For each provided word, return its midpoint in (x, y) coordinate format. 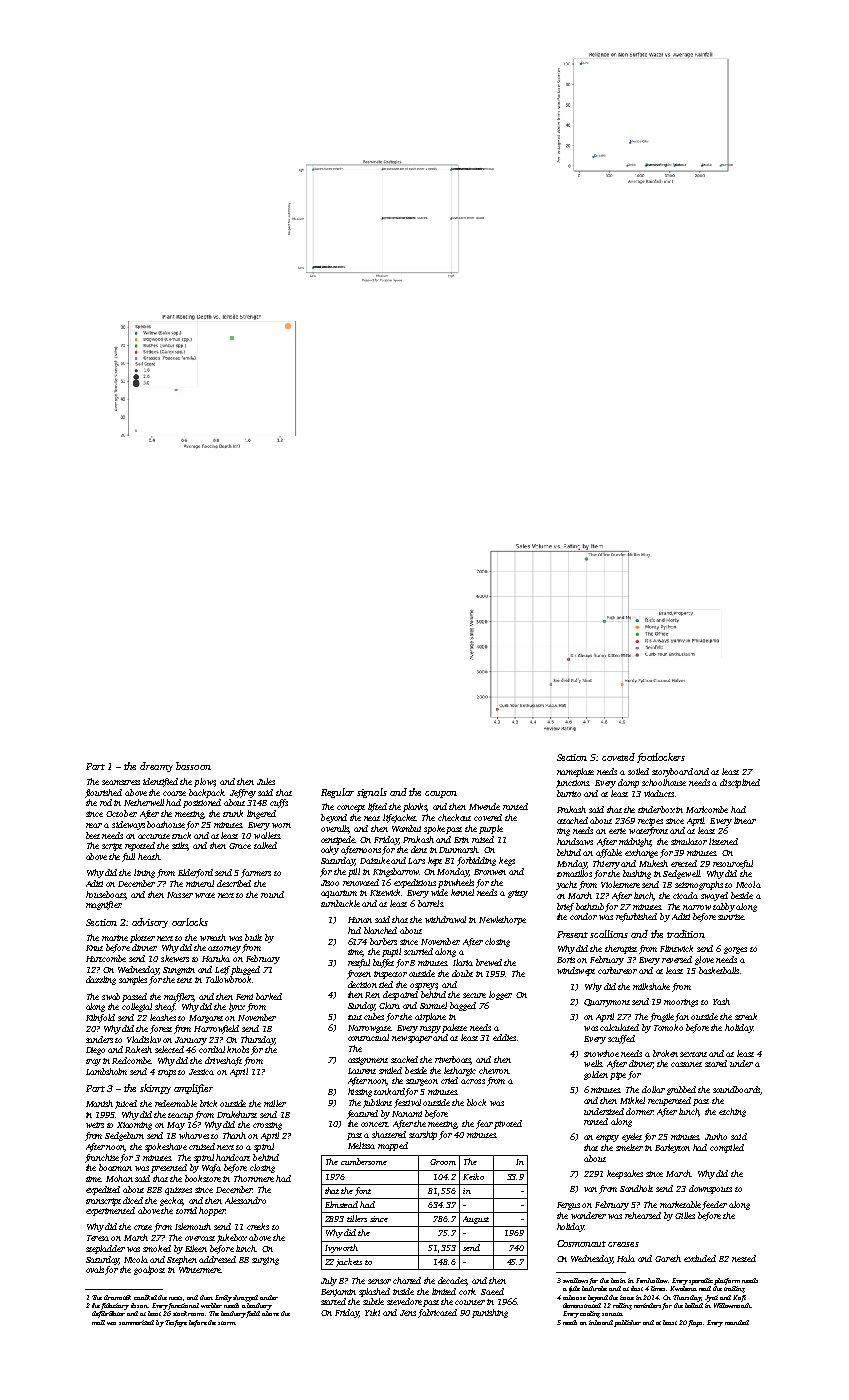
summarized (136, 1322)
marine (115, 938)
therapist (621, 949)
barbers (383, 941)
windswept (576, 971)
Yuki (372, 1312)
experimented (110, 1211)
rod (106, 802)
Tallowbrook (228, 979)
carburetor (617, 970)
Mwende (484, 806)
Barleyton (672, 1148)
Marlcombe (707, 809)
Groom (443, 1162)
